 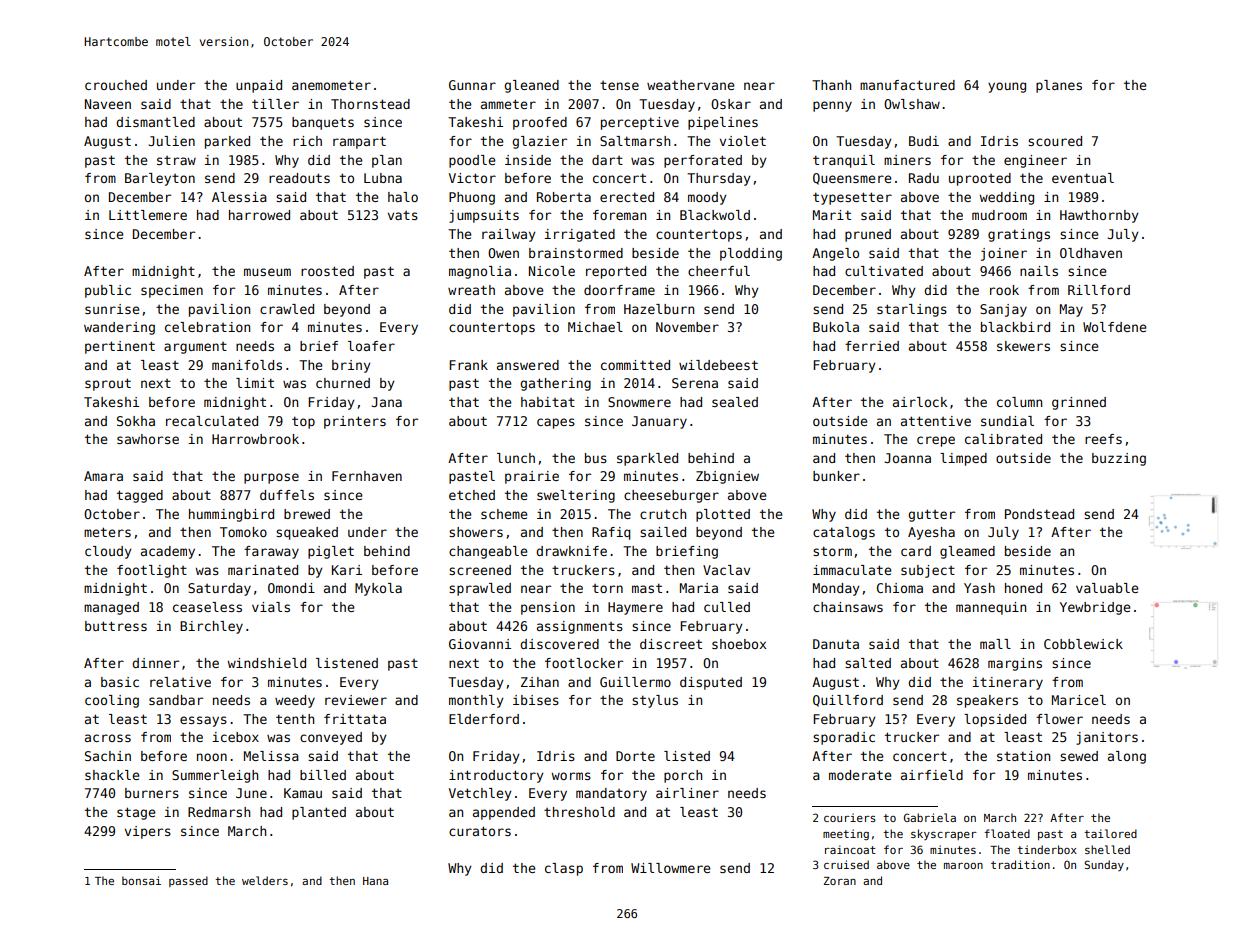 What do you see at coordinates (840, 881) in the page?
I see `Zoran` at bounding box center [840, 881].
